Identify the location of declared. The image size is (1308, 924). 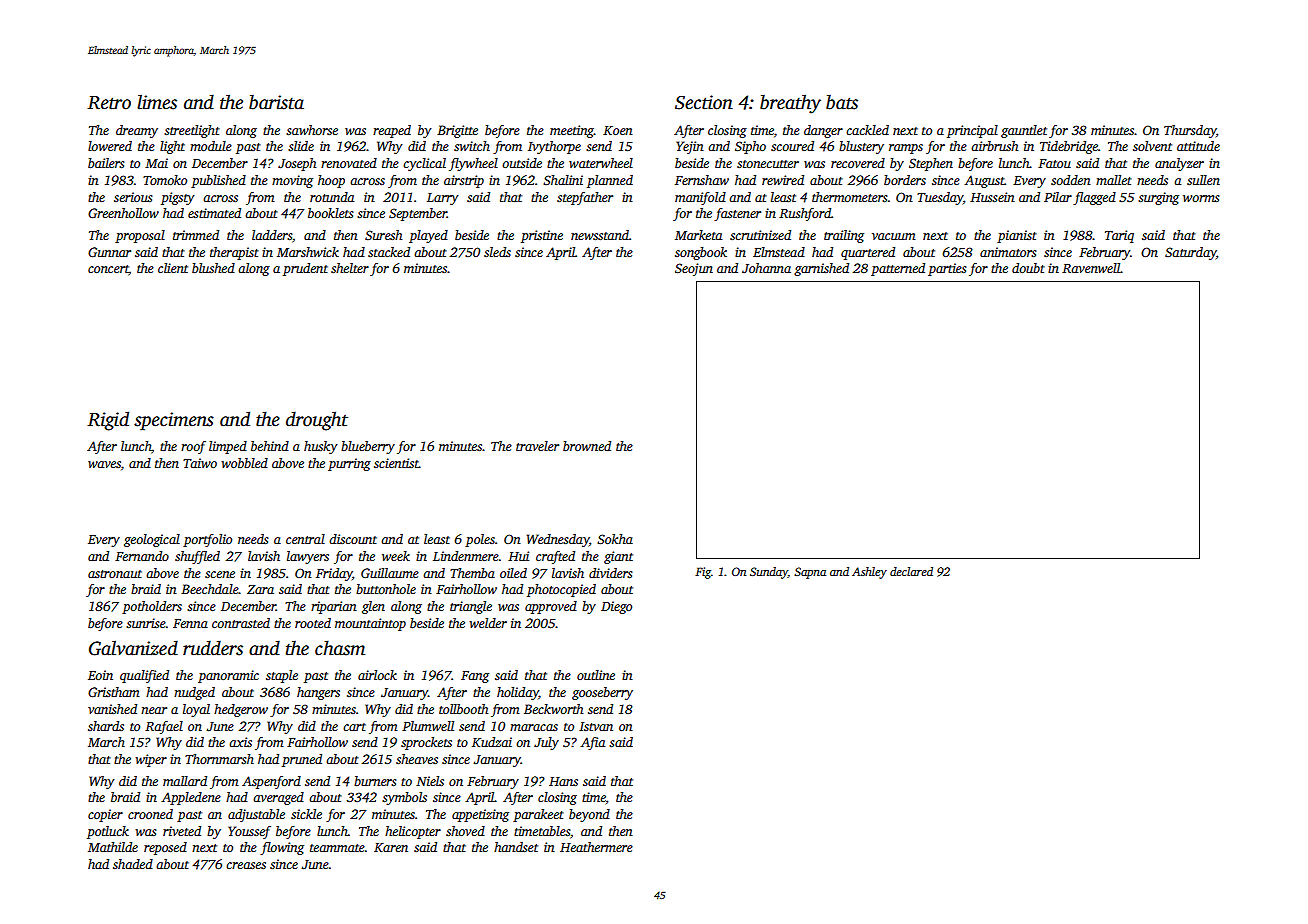
(911, 571).
